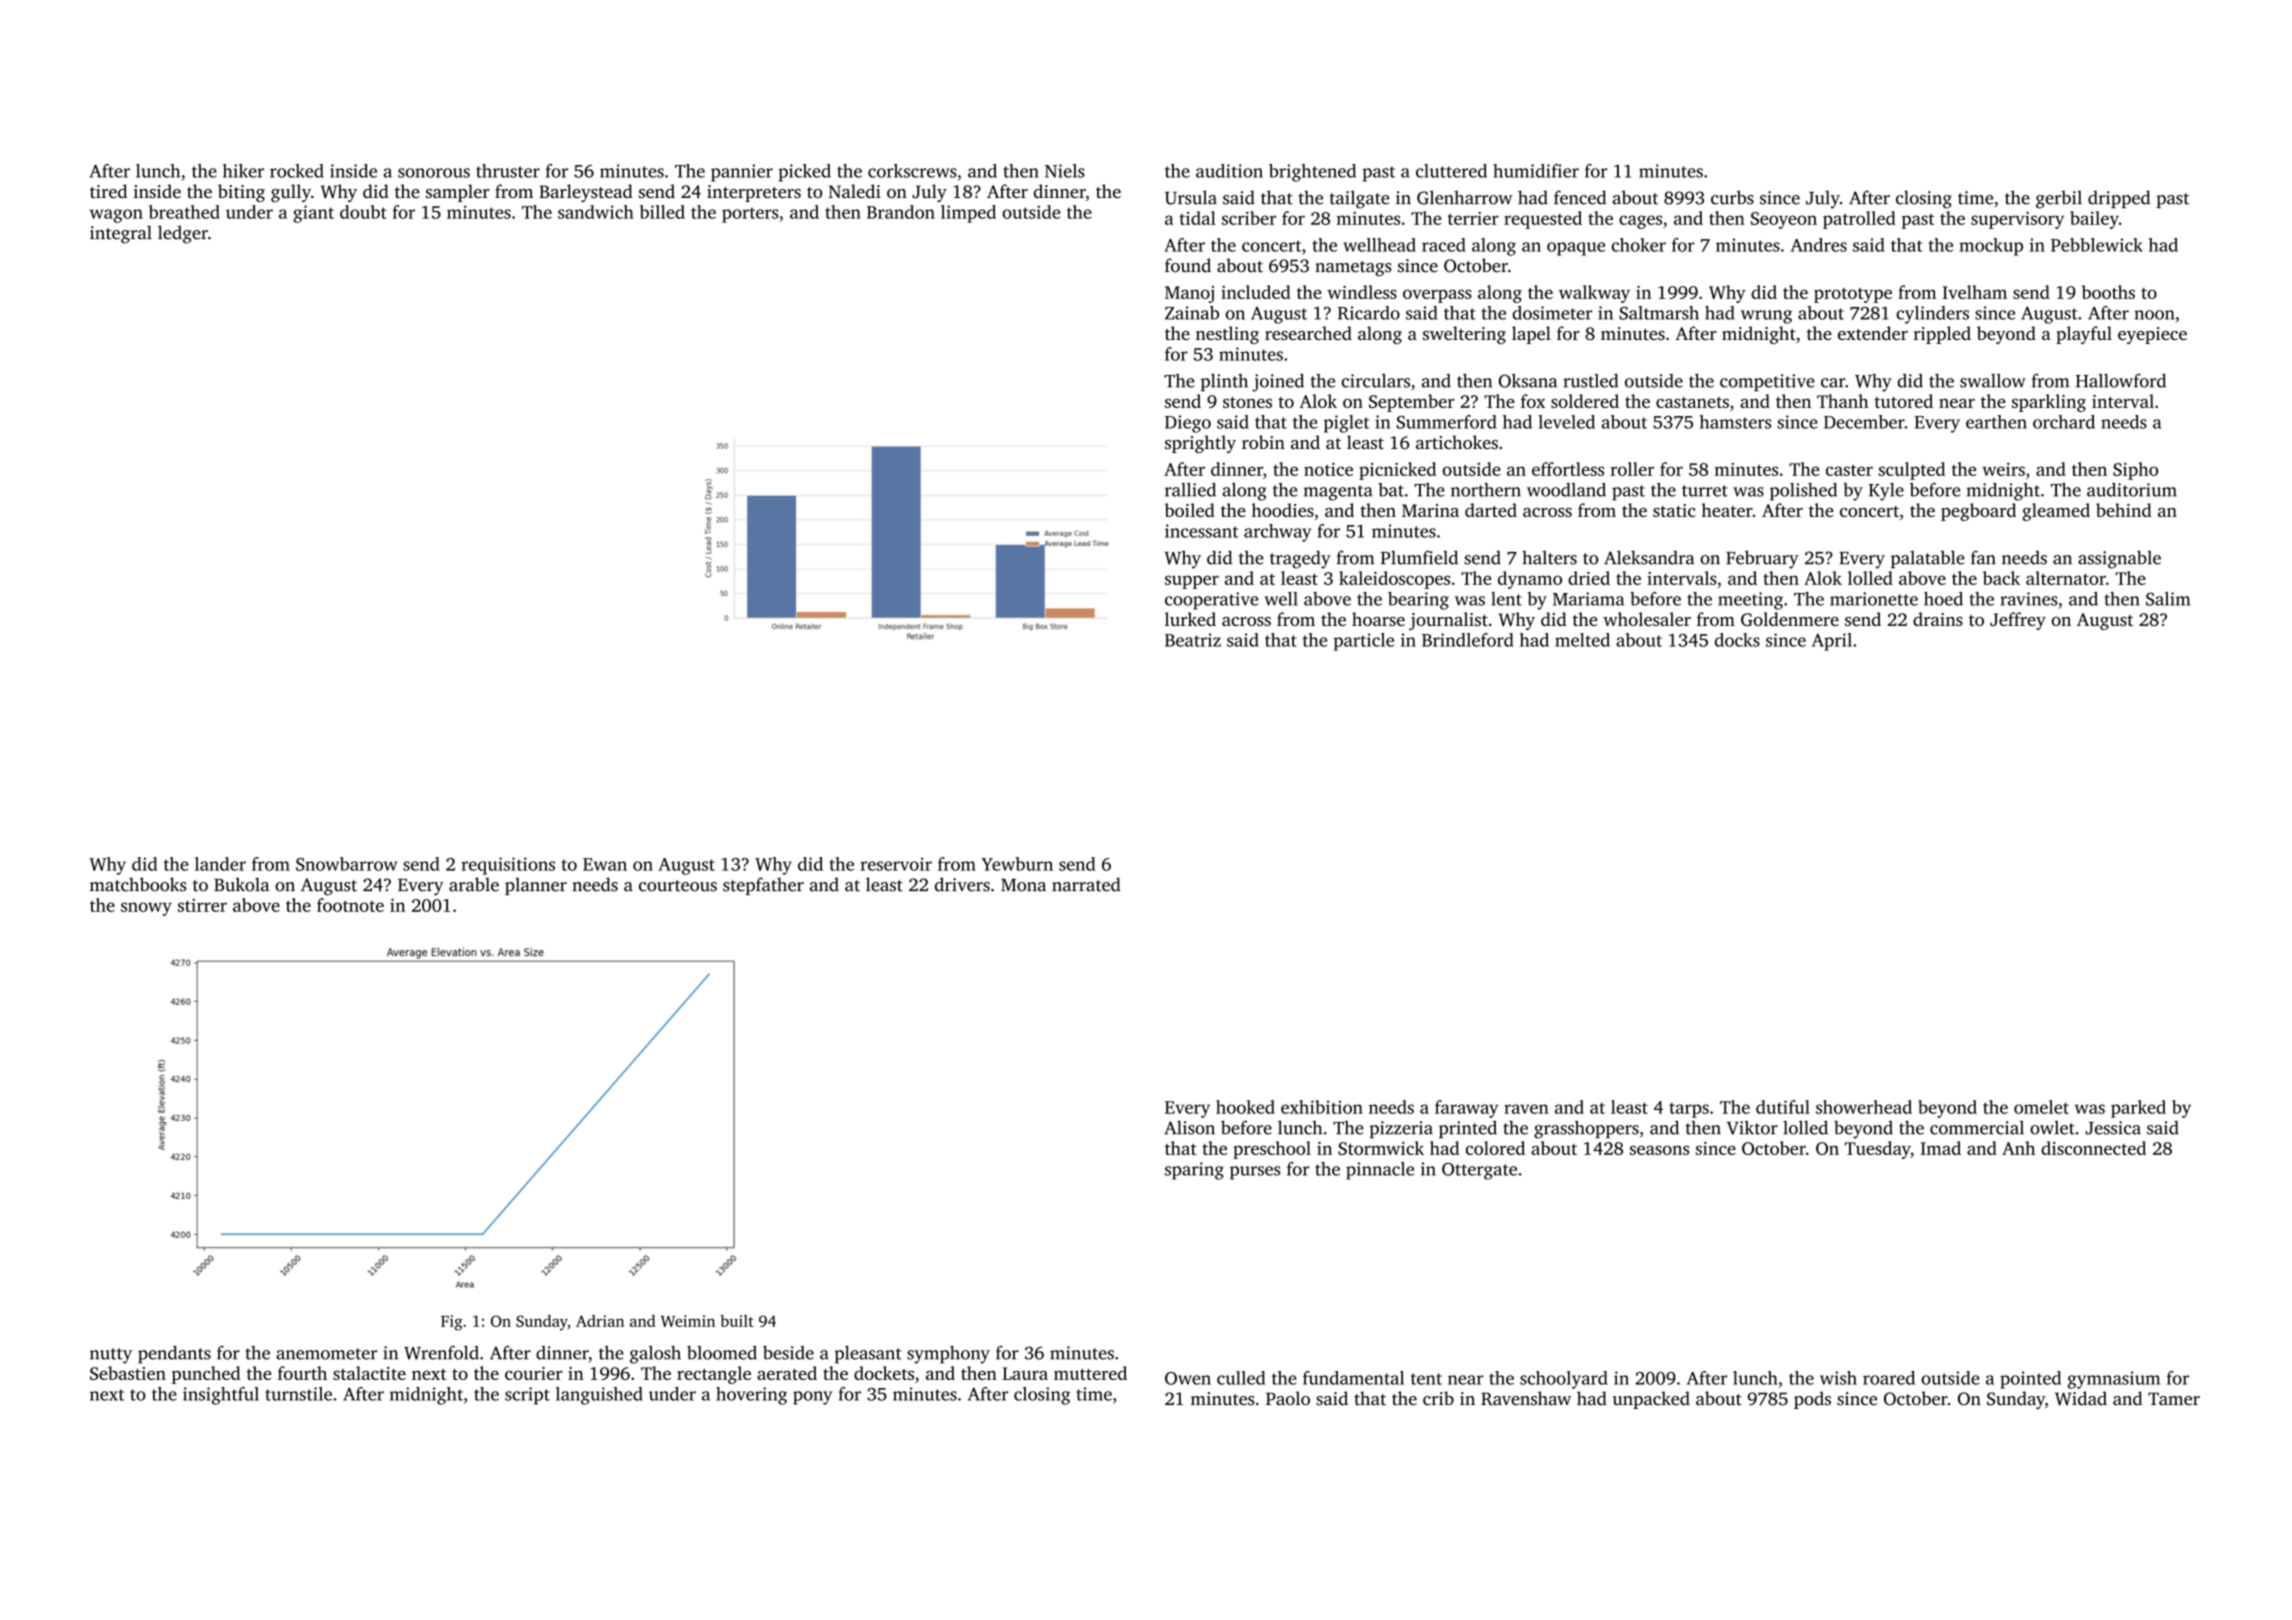 This page has width=2292, height=1620. What do you see at coordinates (1086, 884) in the page?
I see `narrated` at bounding box center [1086, 884].
